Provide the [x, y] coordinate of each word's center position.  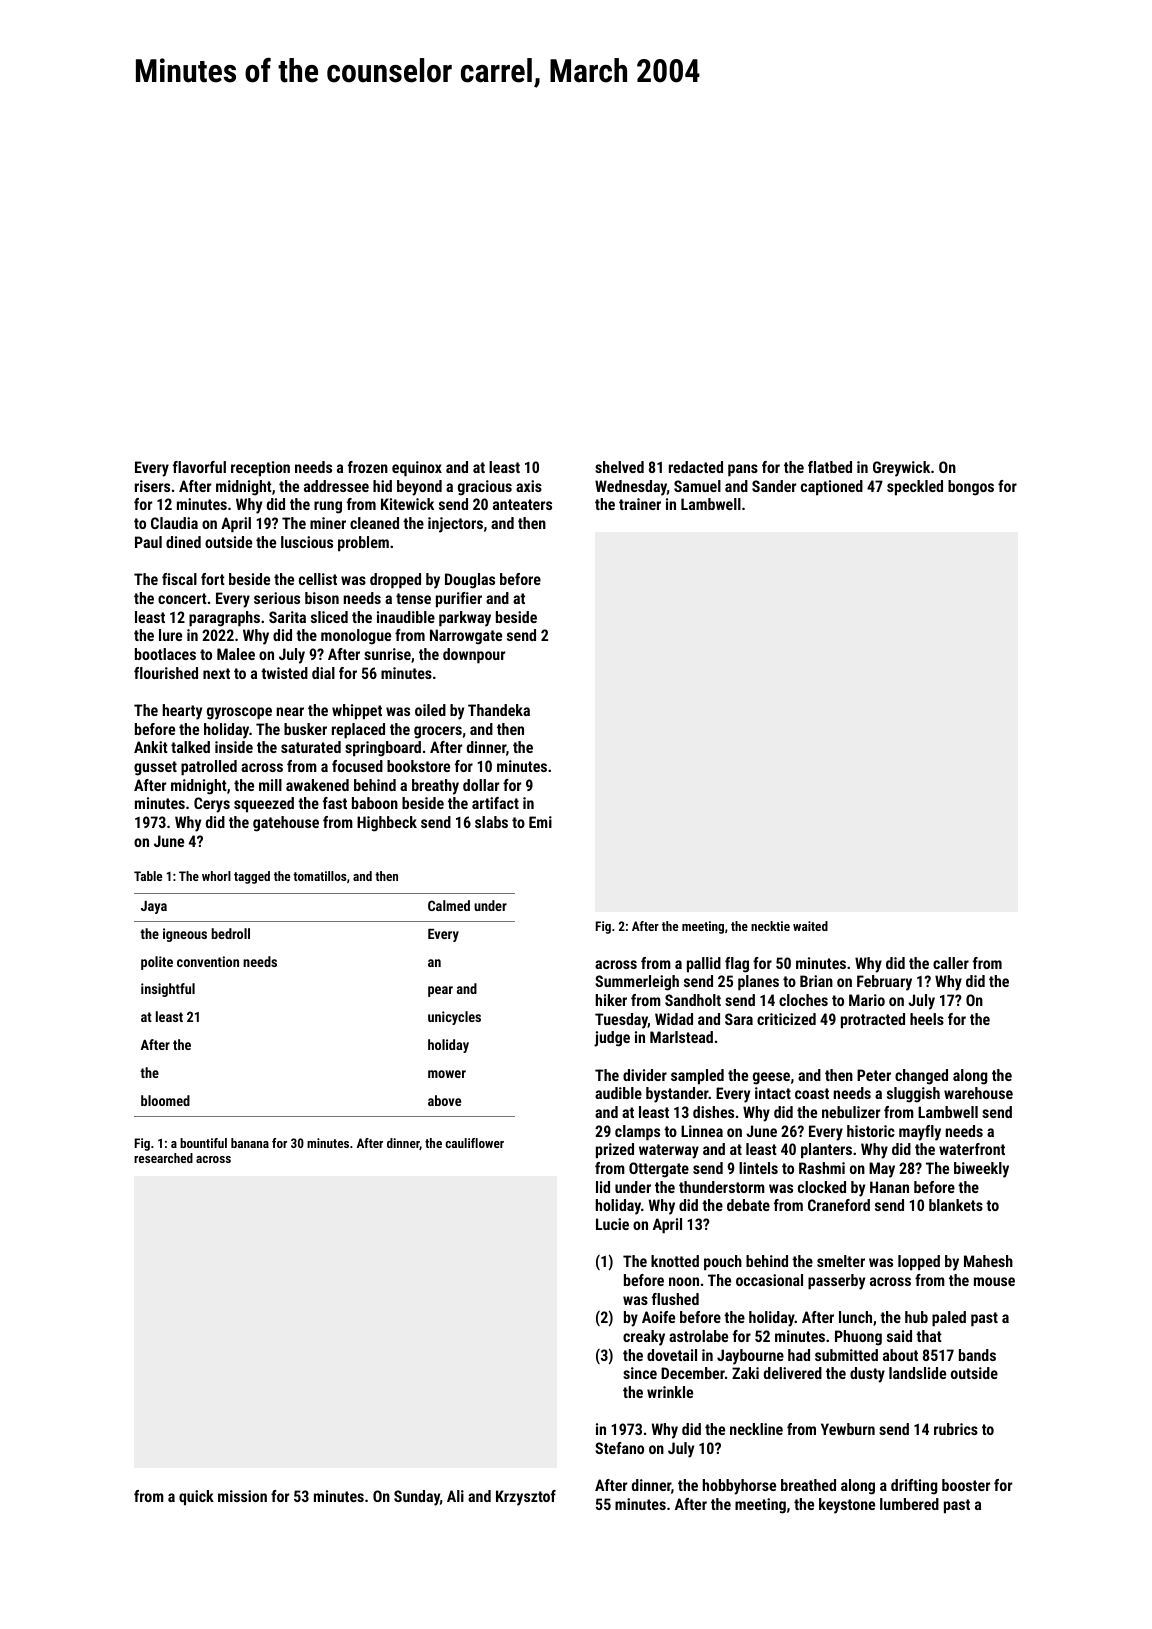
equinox [417, 469]
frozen [368, 467]
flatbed [830, 467]
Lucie [612, 1224]
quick [196, 1498]
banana [250, 1143]
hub [916, 1317]
